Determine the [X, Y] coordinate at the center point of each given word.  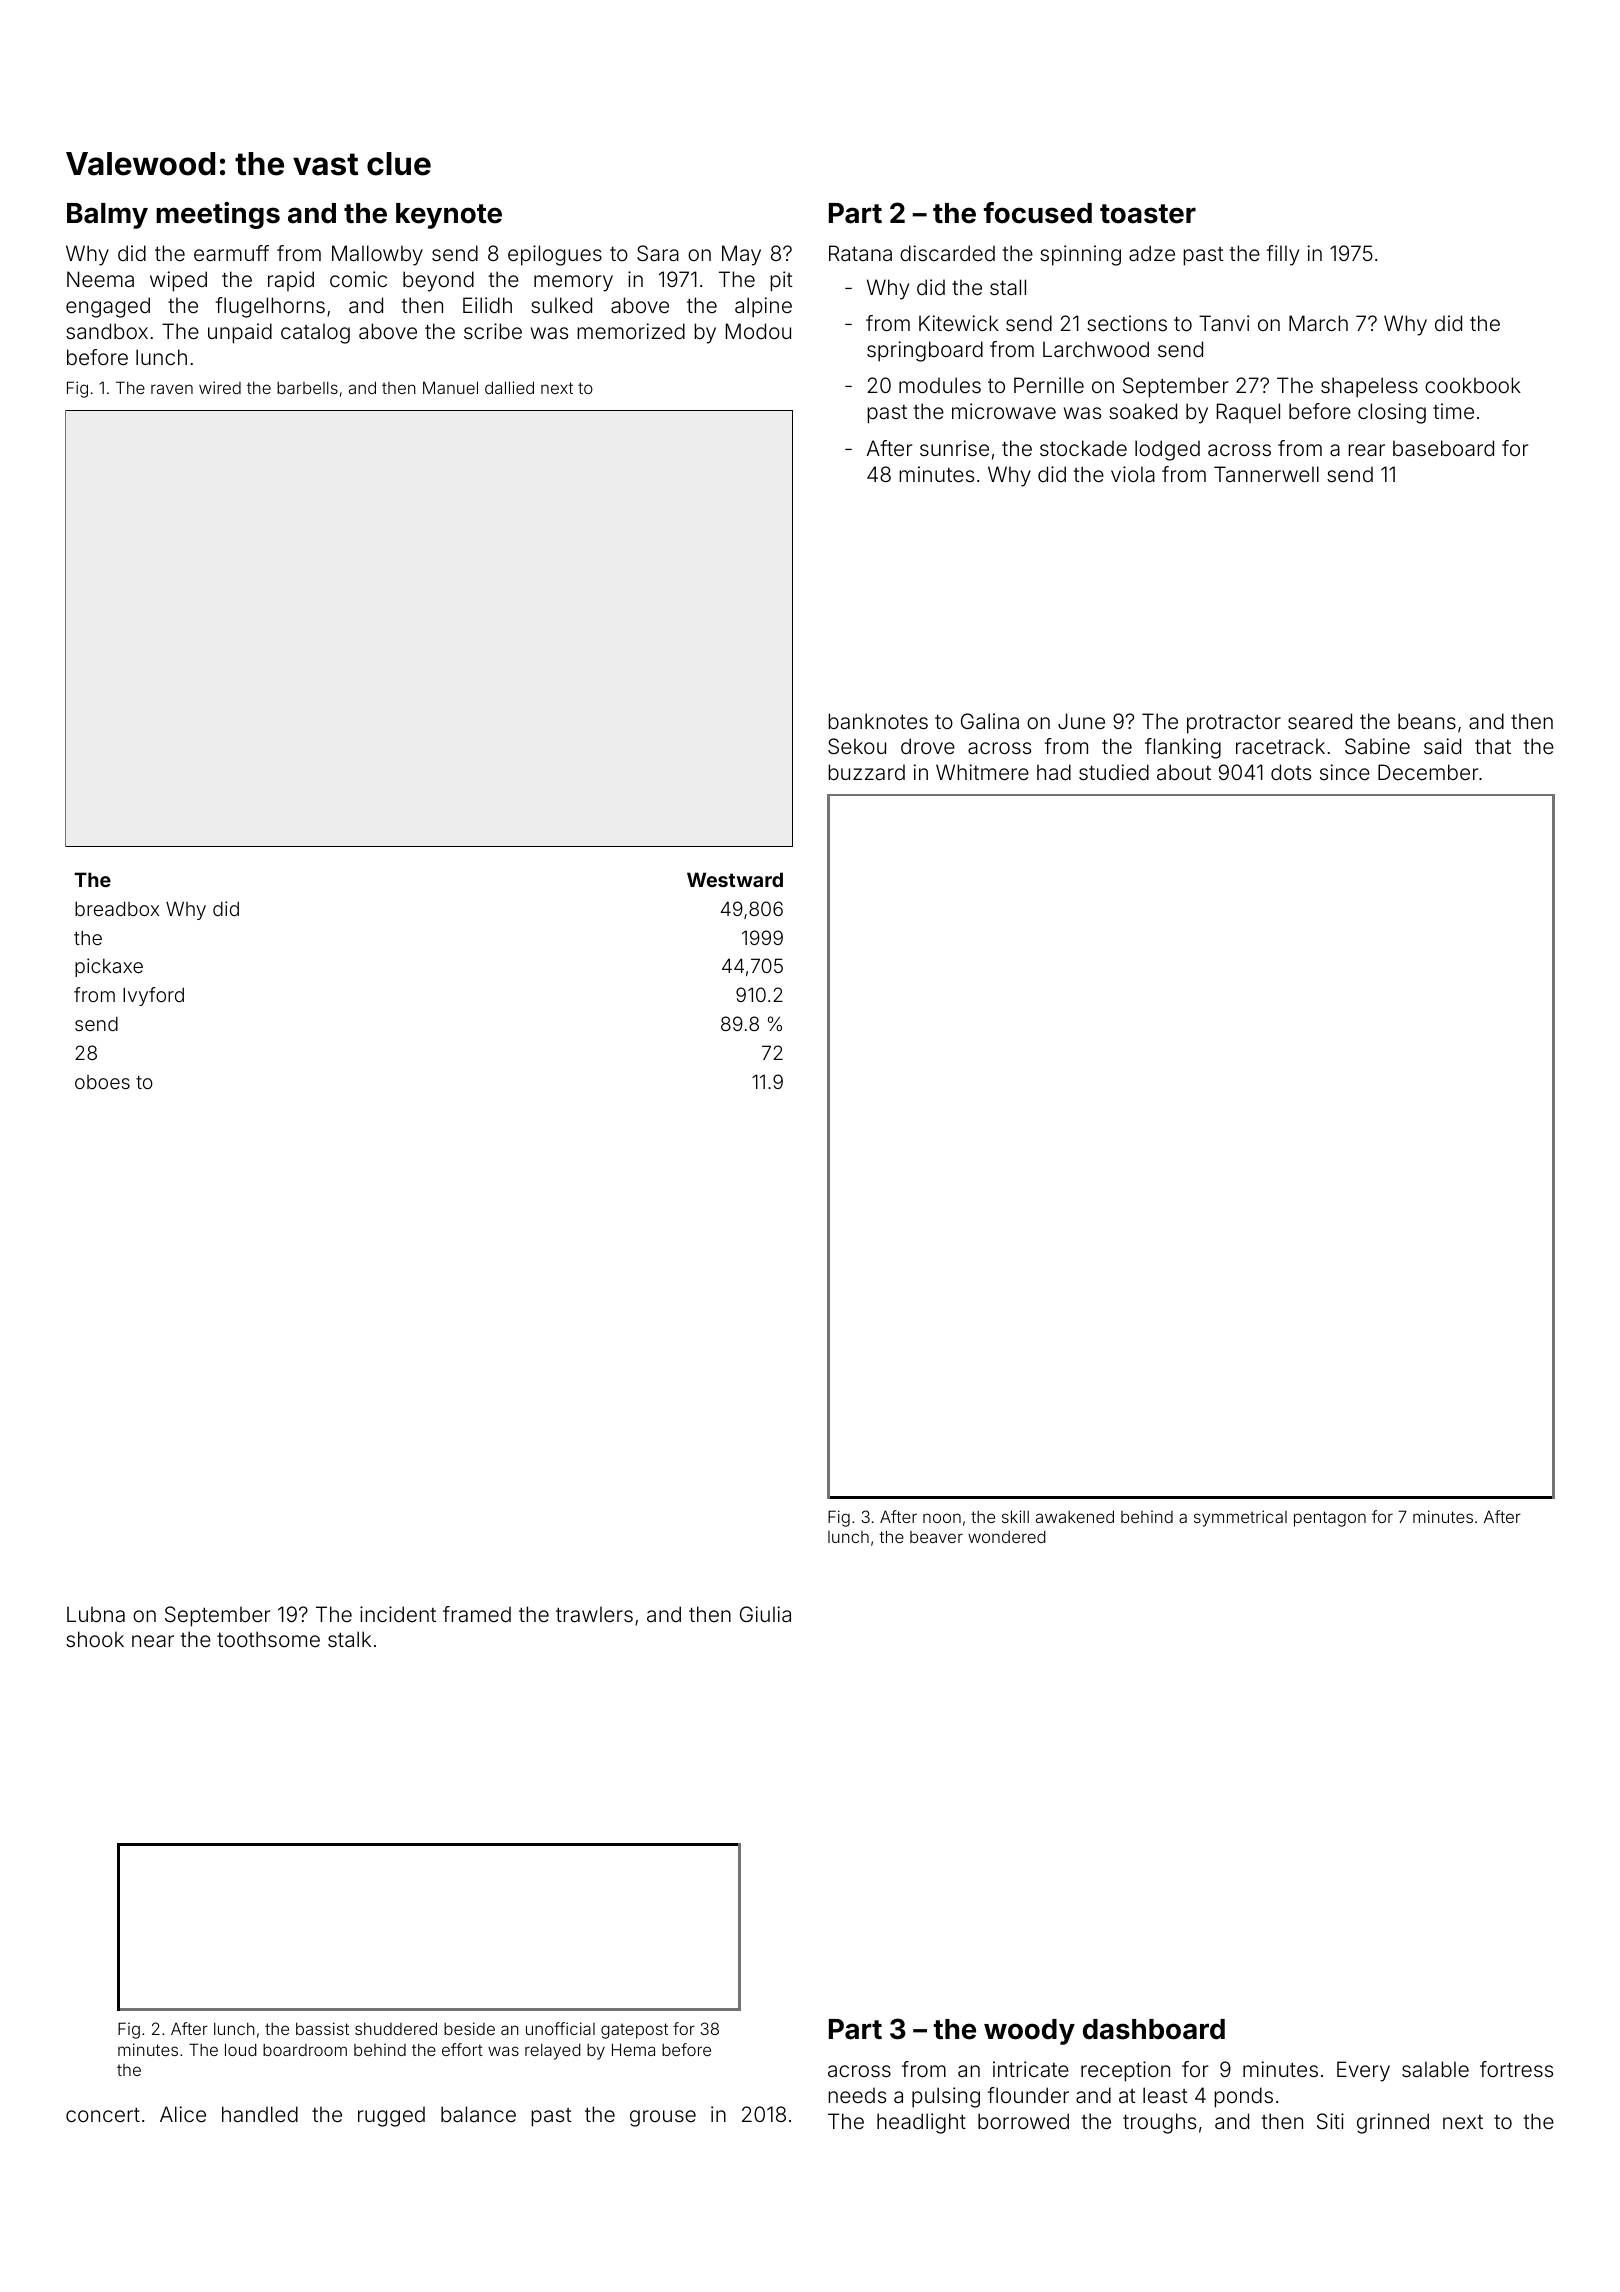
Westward [735, 879]
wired [220, 387]
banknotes [878, 721]
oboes [102, 1082]
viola [1133, 474]
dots [1291, 772]
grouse [663, 2118]
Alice [183, 2114]
